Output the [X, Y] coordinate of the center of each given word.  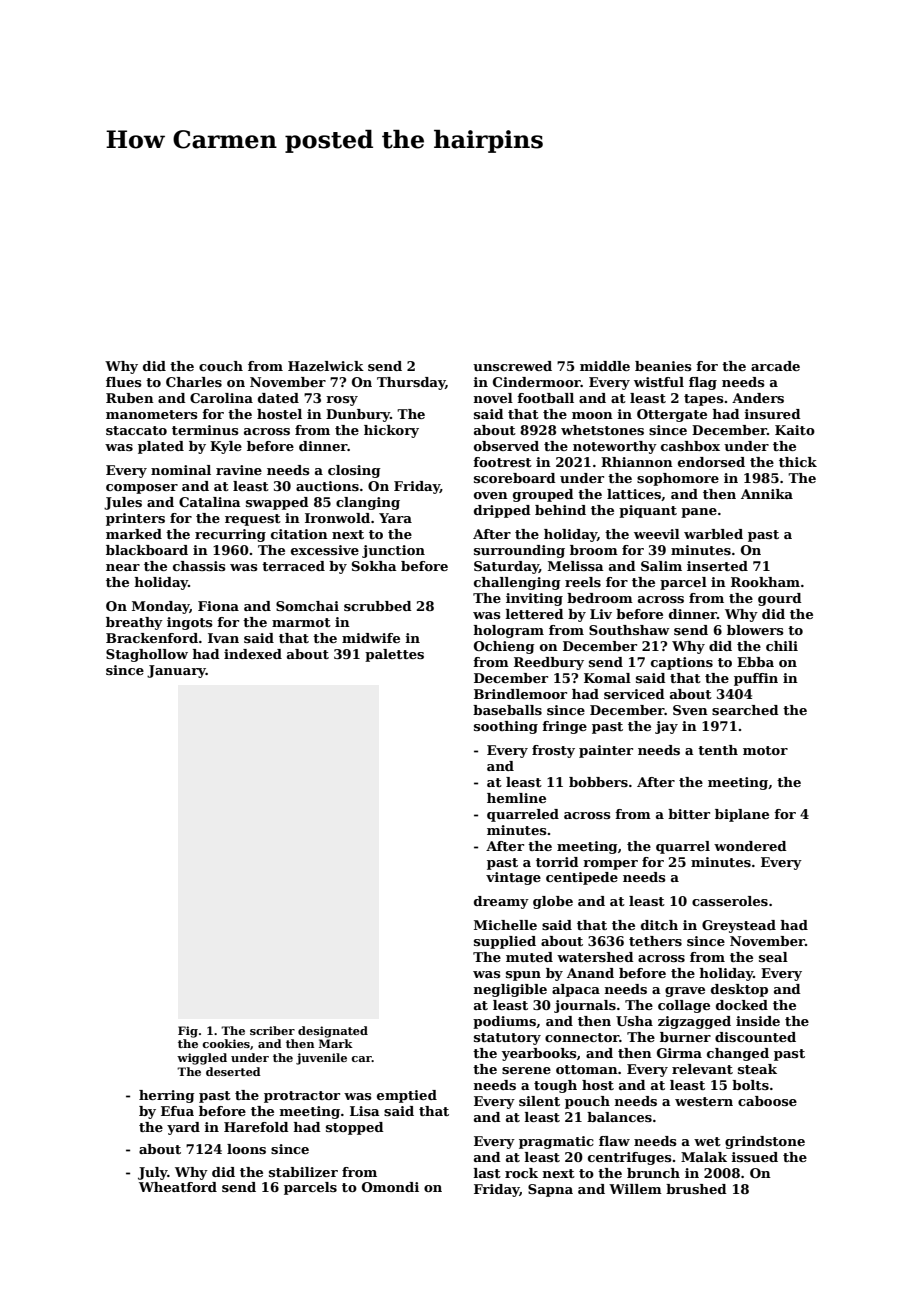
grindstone [765, 1142]
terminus [205, 430]
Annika [767, 494]
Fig [188, 1032]
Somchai [307, 606]
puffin [756, 679]
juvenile [321, 1059]
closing [354, 471]
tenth [718, 750]
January [176, 671]
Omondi [390, 1187]
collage [684, 1006]
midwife [371, 638]
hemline [516, 798]
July [152, 1173]
